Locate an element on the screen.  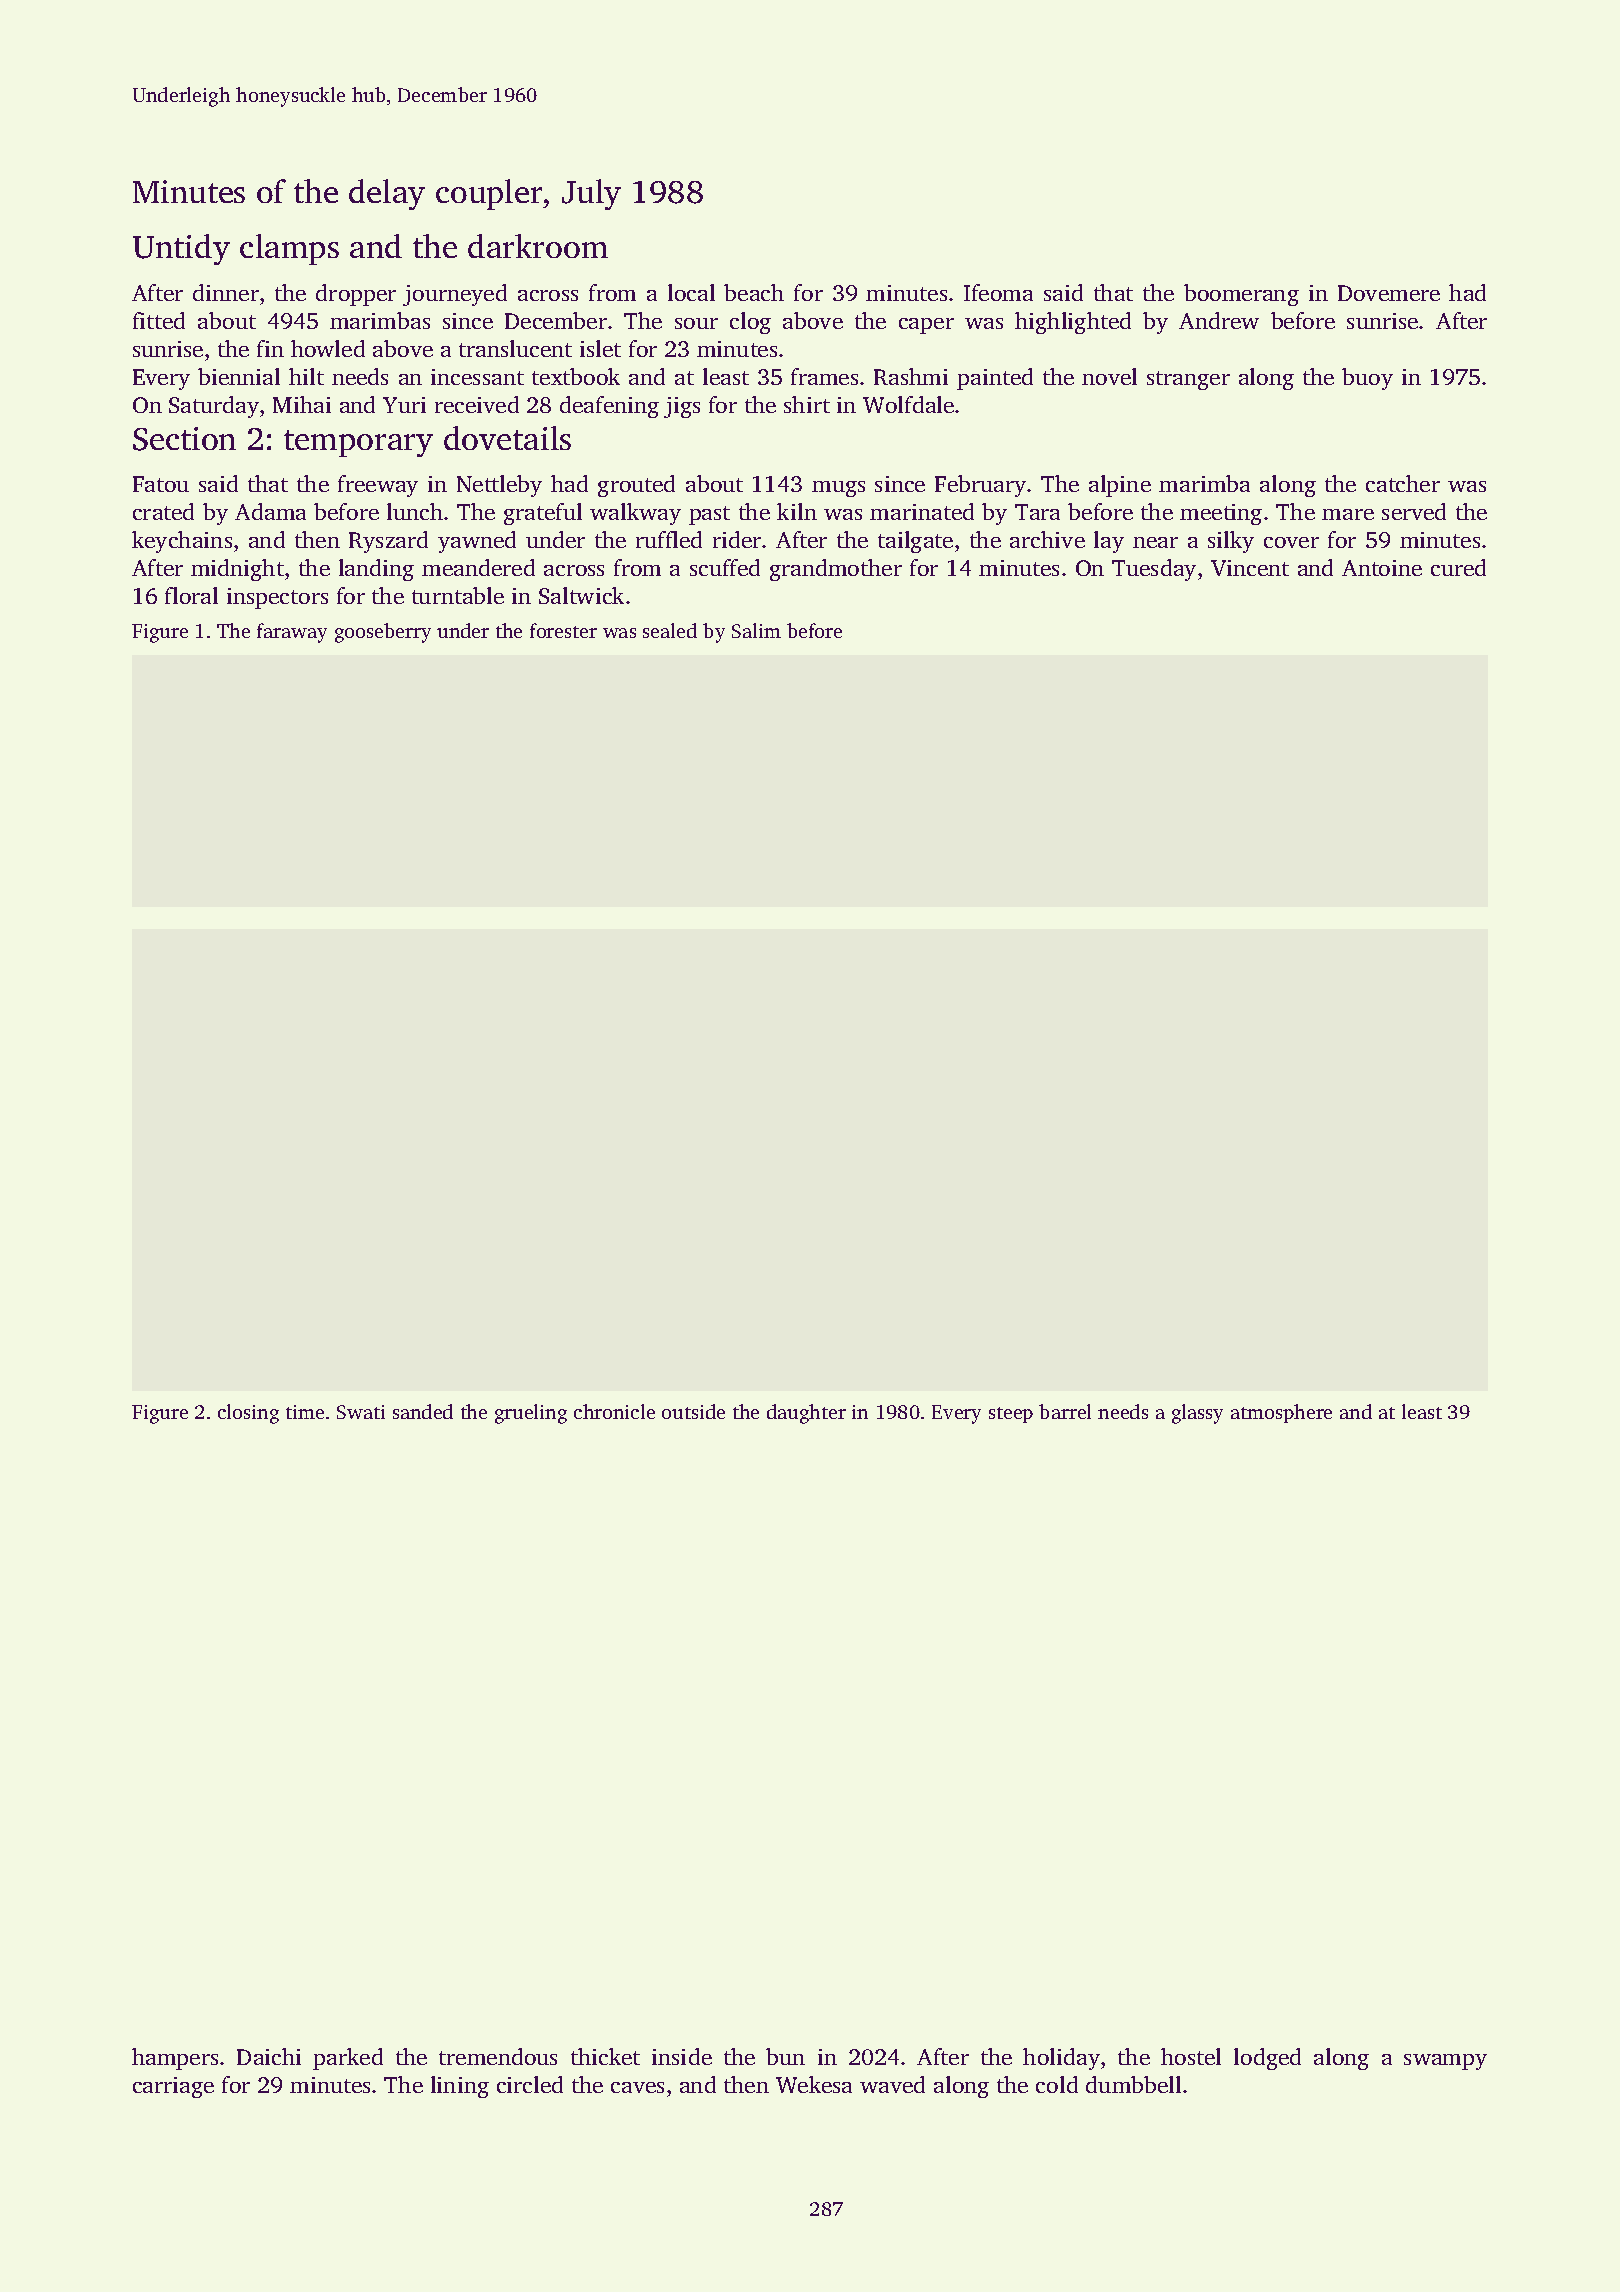
Nettleby is located at coordinates (499, 486).
